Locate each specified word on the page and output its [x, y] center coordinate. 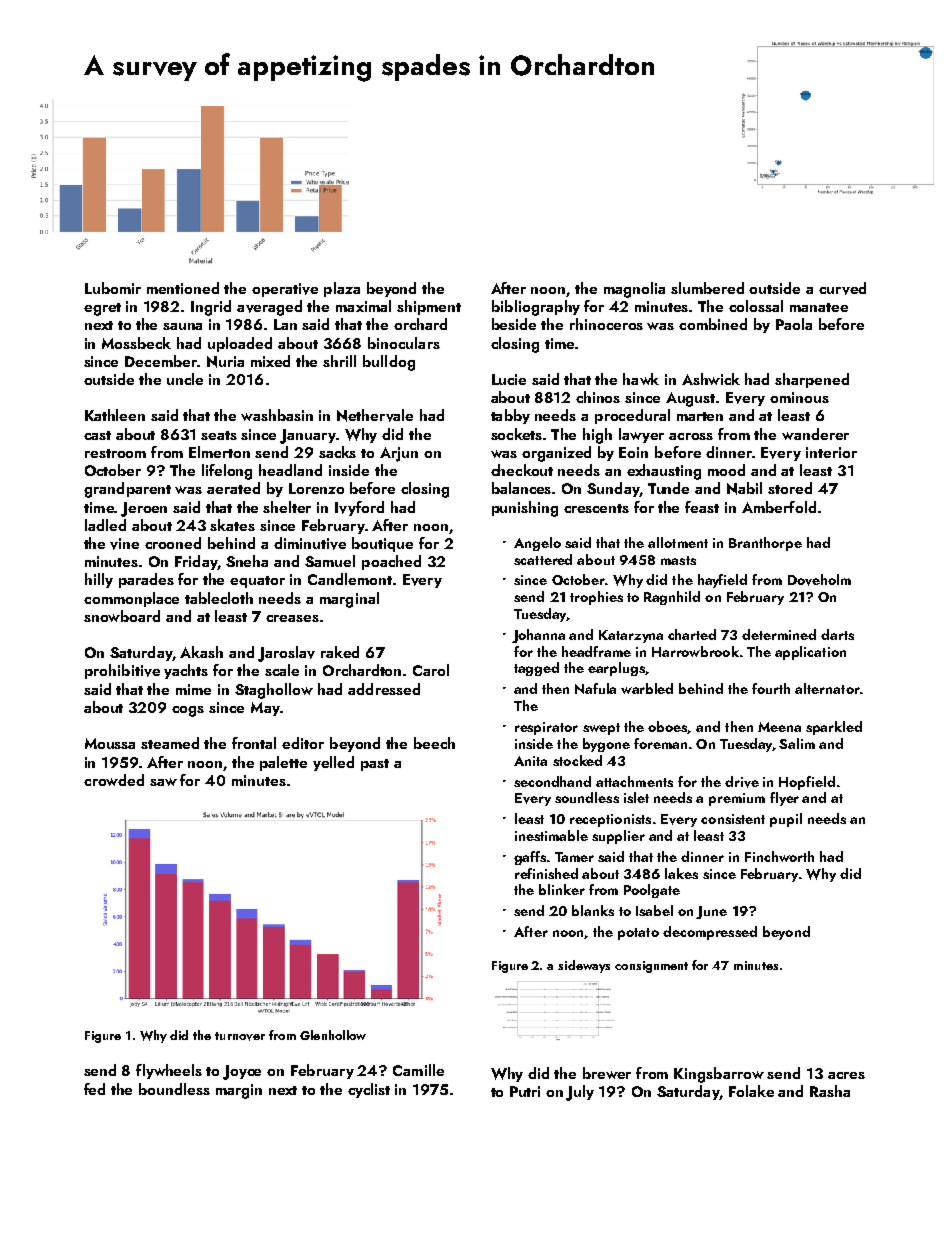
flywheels [169, 1071]
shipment [429, 307]
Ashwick [711, 379]
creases [292, 618]
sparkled [834, 728]
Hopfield [807, 783]
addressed [384, 689]
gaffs [530, 858]
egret [102, 309]
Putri [525, 1091]
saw [163, 782]
